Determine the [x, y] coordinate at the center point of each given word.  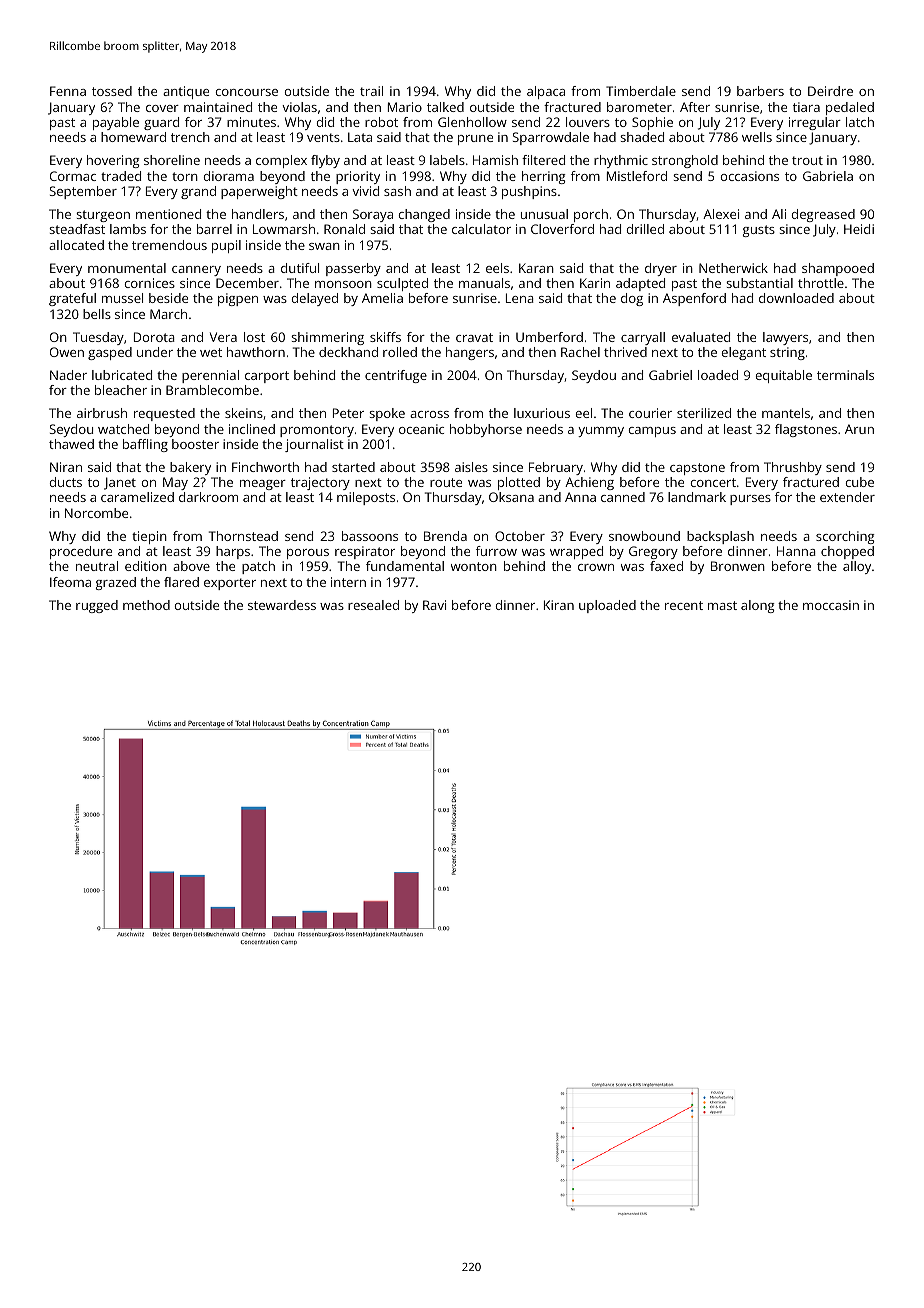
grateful [72, 299]
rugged [97, 606]
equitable [784, 376]
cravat [474, 337]
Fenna [68, 91]
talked [445, 107]
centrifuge [396, 376]
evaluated [701, 337]
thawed [71, 444]
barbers [760, 91]
